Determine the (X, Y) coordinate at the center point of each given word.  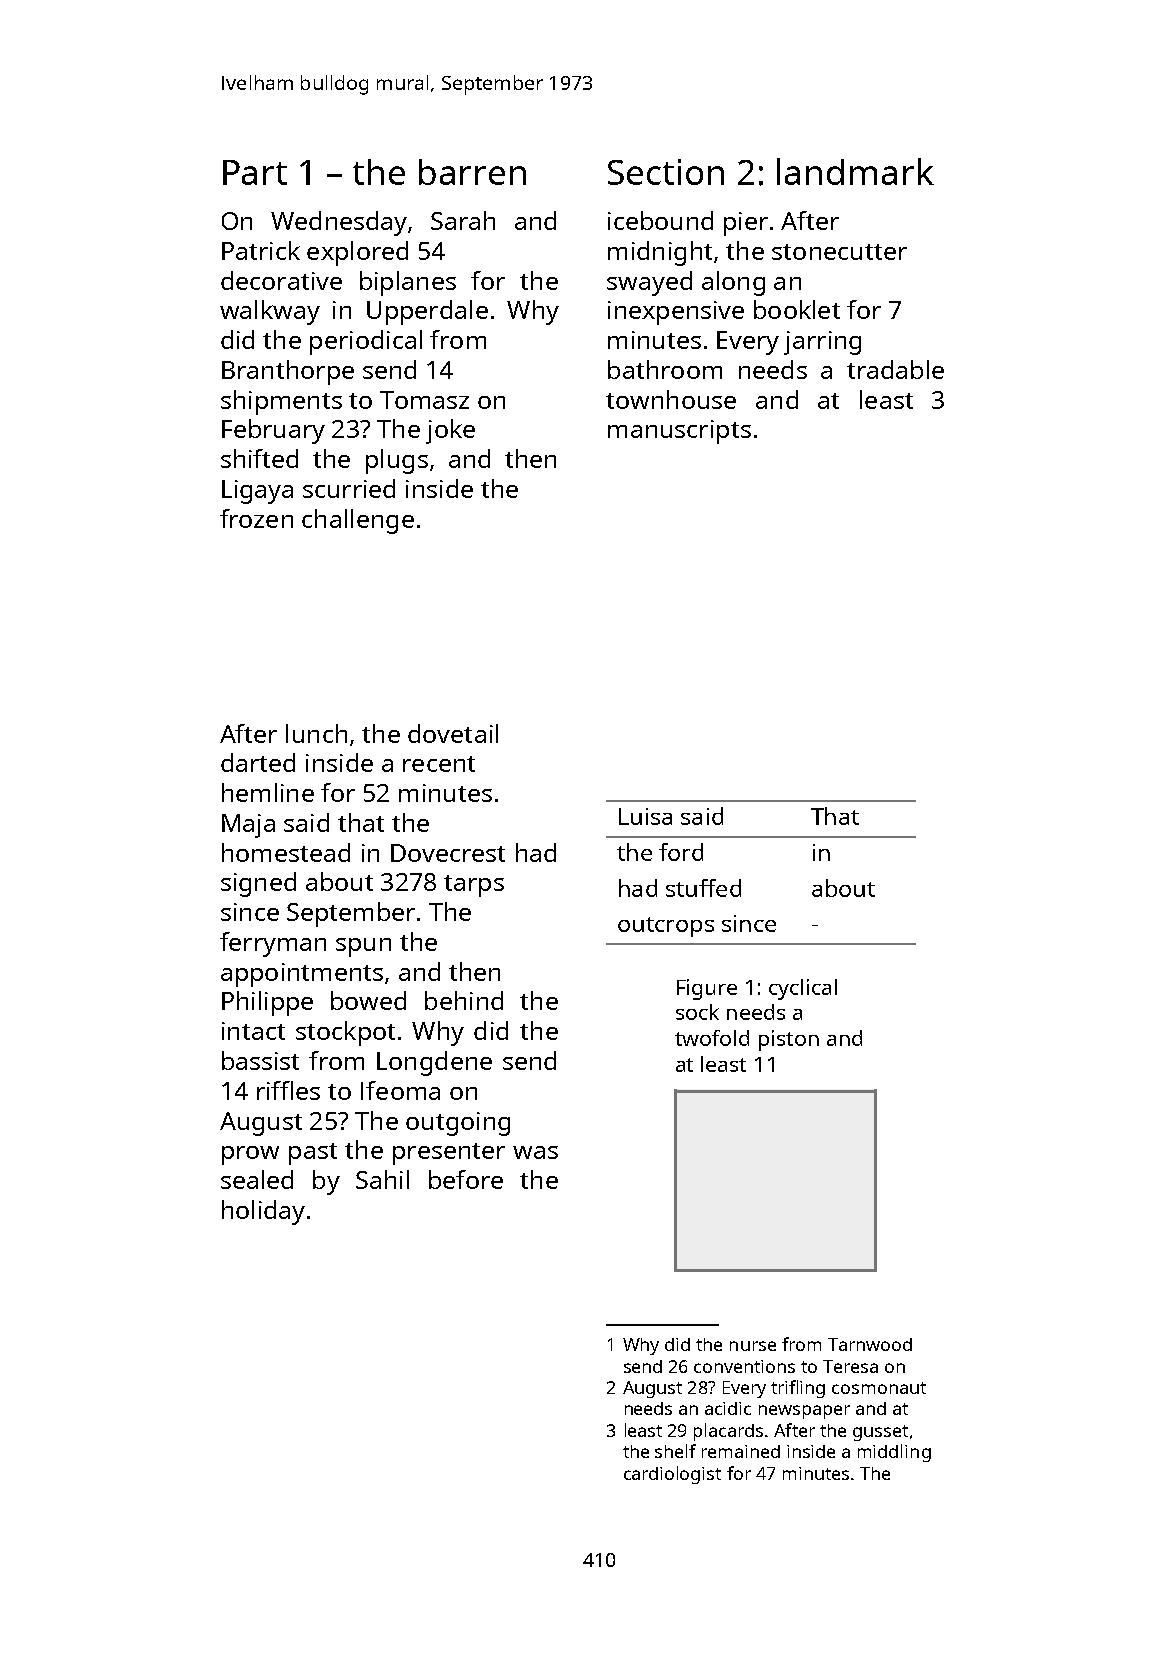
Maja (248, 826)
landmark (855, 171)
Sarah (463, 220)
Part (255, 172)
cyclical (803, 989)
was (535, 1152)
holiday (263, 1212)
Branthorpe (288, 372)
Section (666, 172)
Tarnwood (870, 1344)
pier (746, 224)
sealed (257, 1179)
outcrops (666, 927)
